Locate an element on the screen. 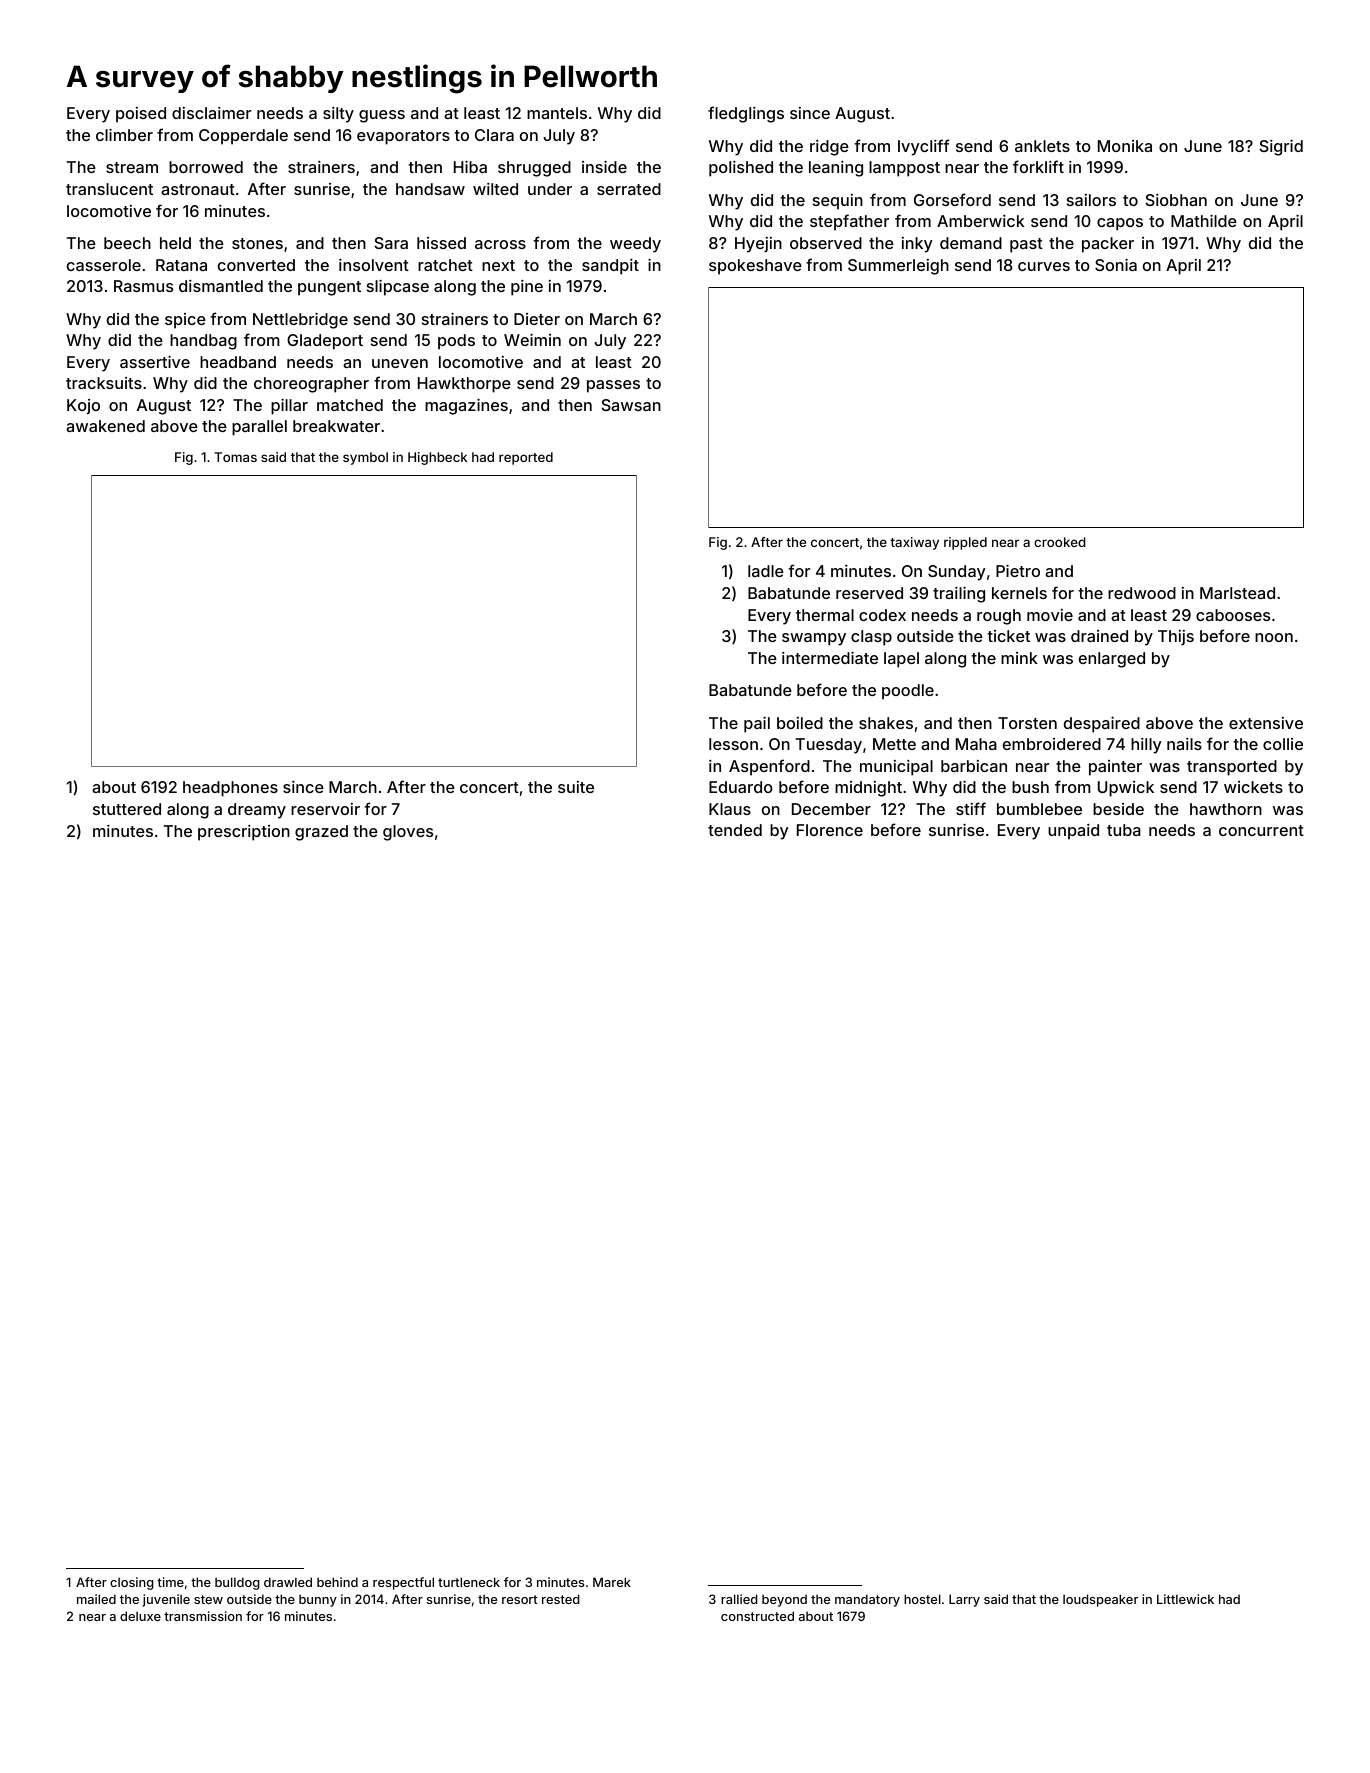 The height and width of the screenshot is (1773, 1370). concurrent is located at coordinates (1261, 830).
